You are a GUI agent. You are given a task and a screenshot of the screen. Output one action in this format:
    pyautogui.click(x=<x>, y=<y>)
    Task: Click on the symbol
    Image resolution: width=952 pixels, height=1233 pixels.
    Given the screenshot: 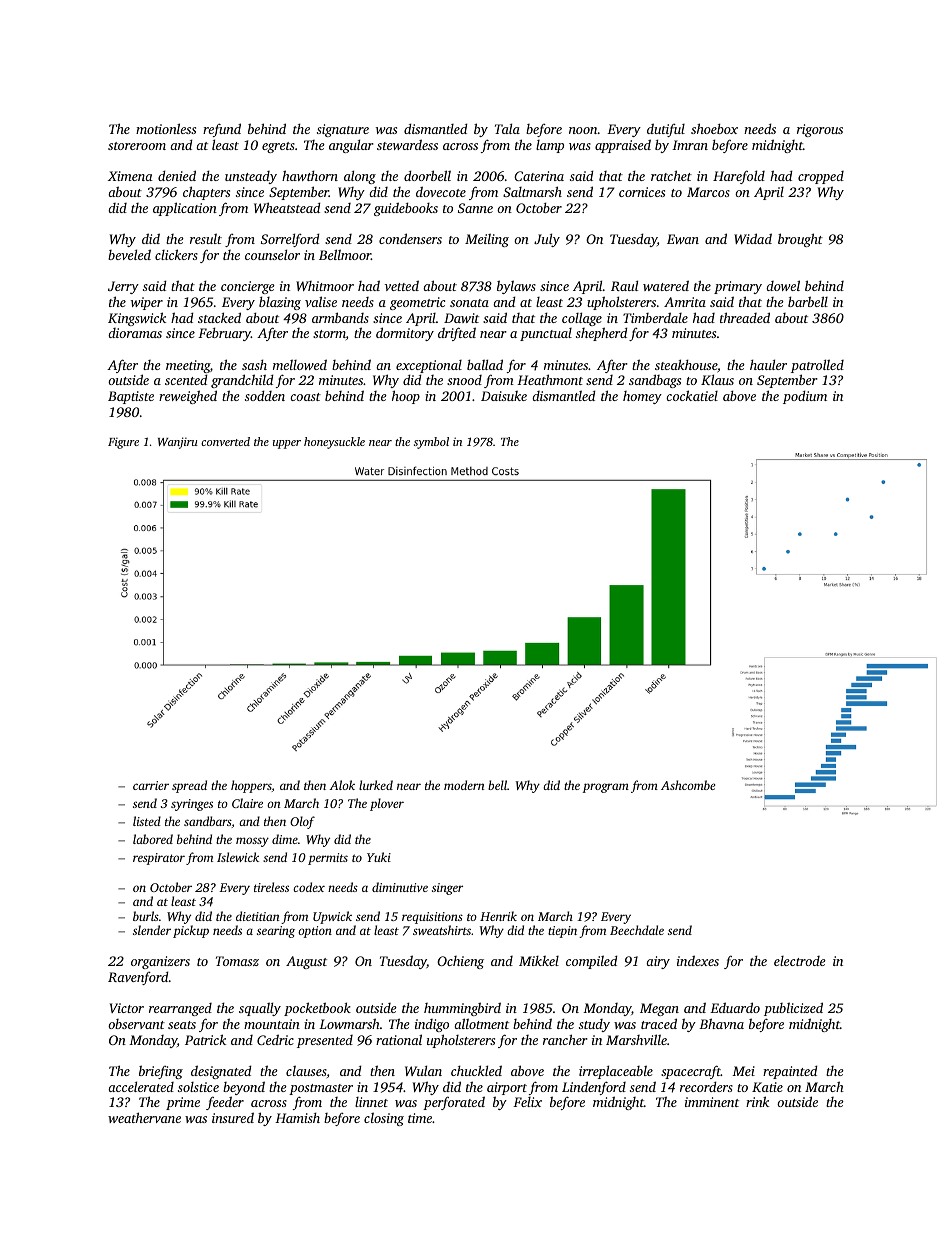 What is the action you would take?
    pyautogui.click(x=431, y=443)
